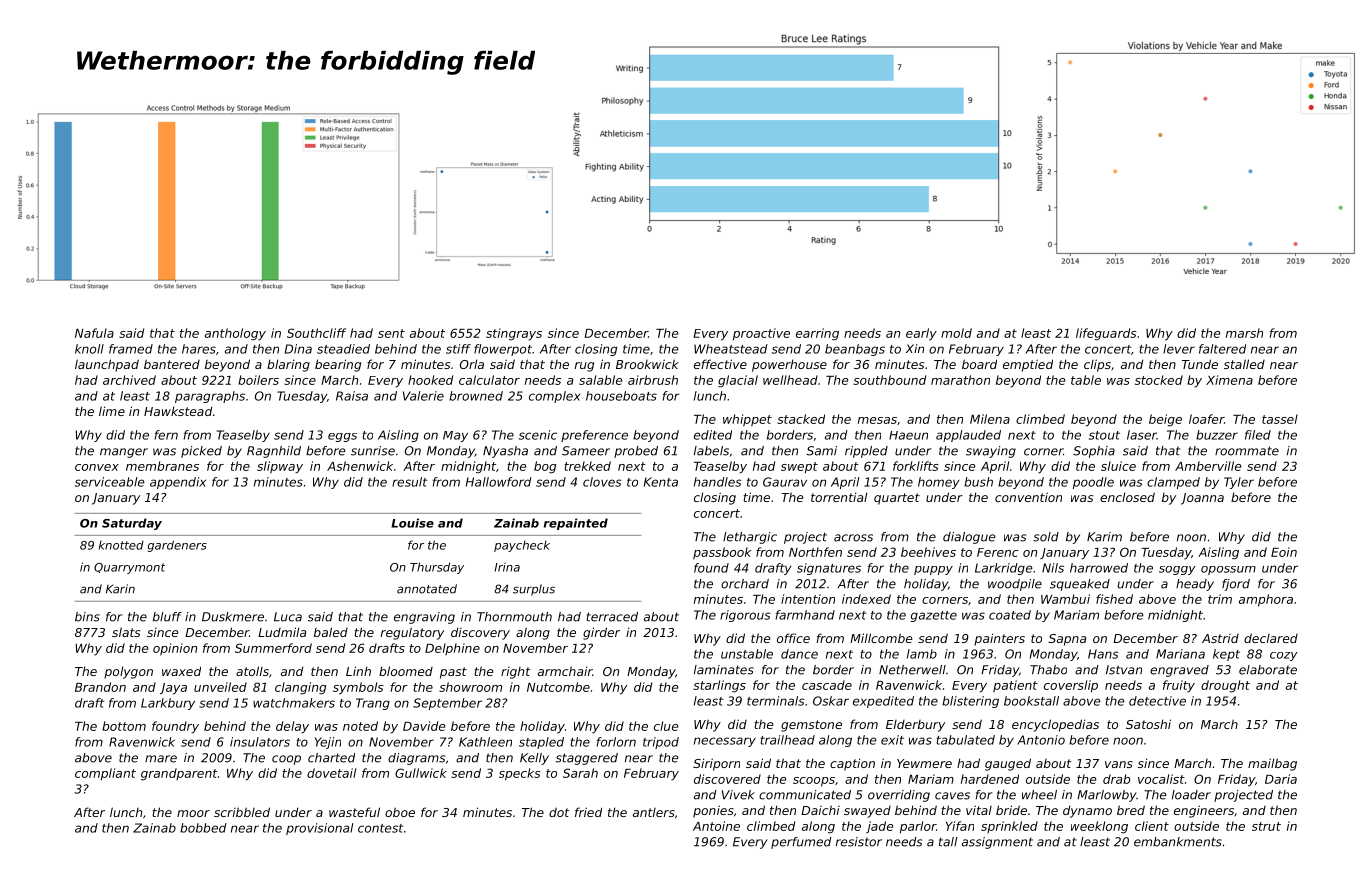 This screenshot has width=1372, height=887. Describe the element at coordinates (166, 435) in the screenshot. I see `fern` at that location.
